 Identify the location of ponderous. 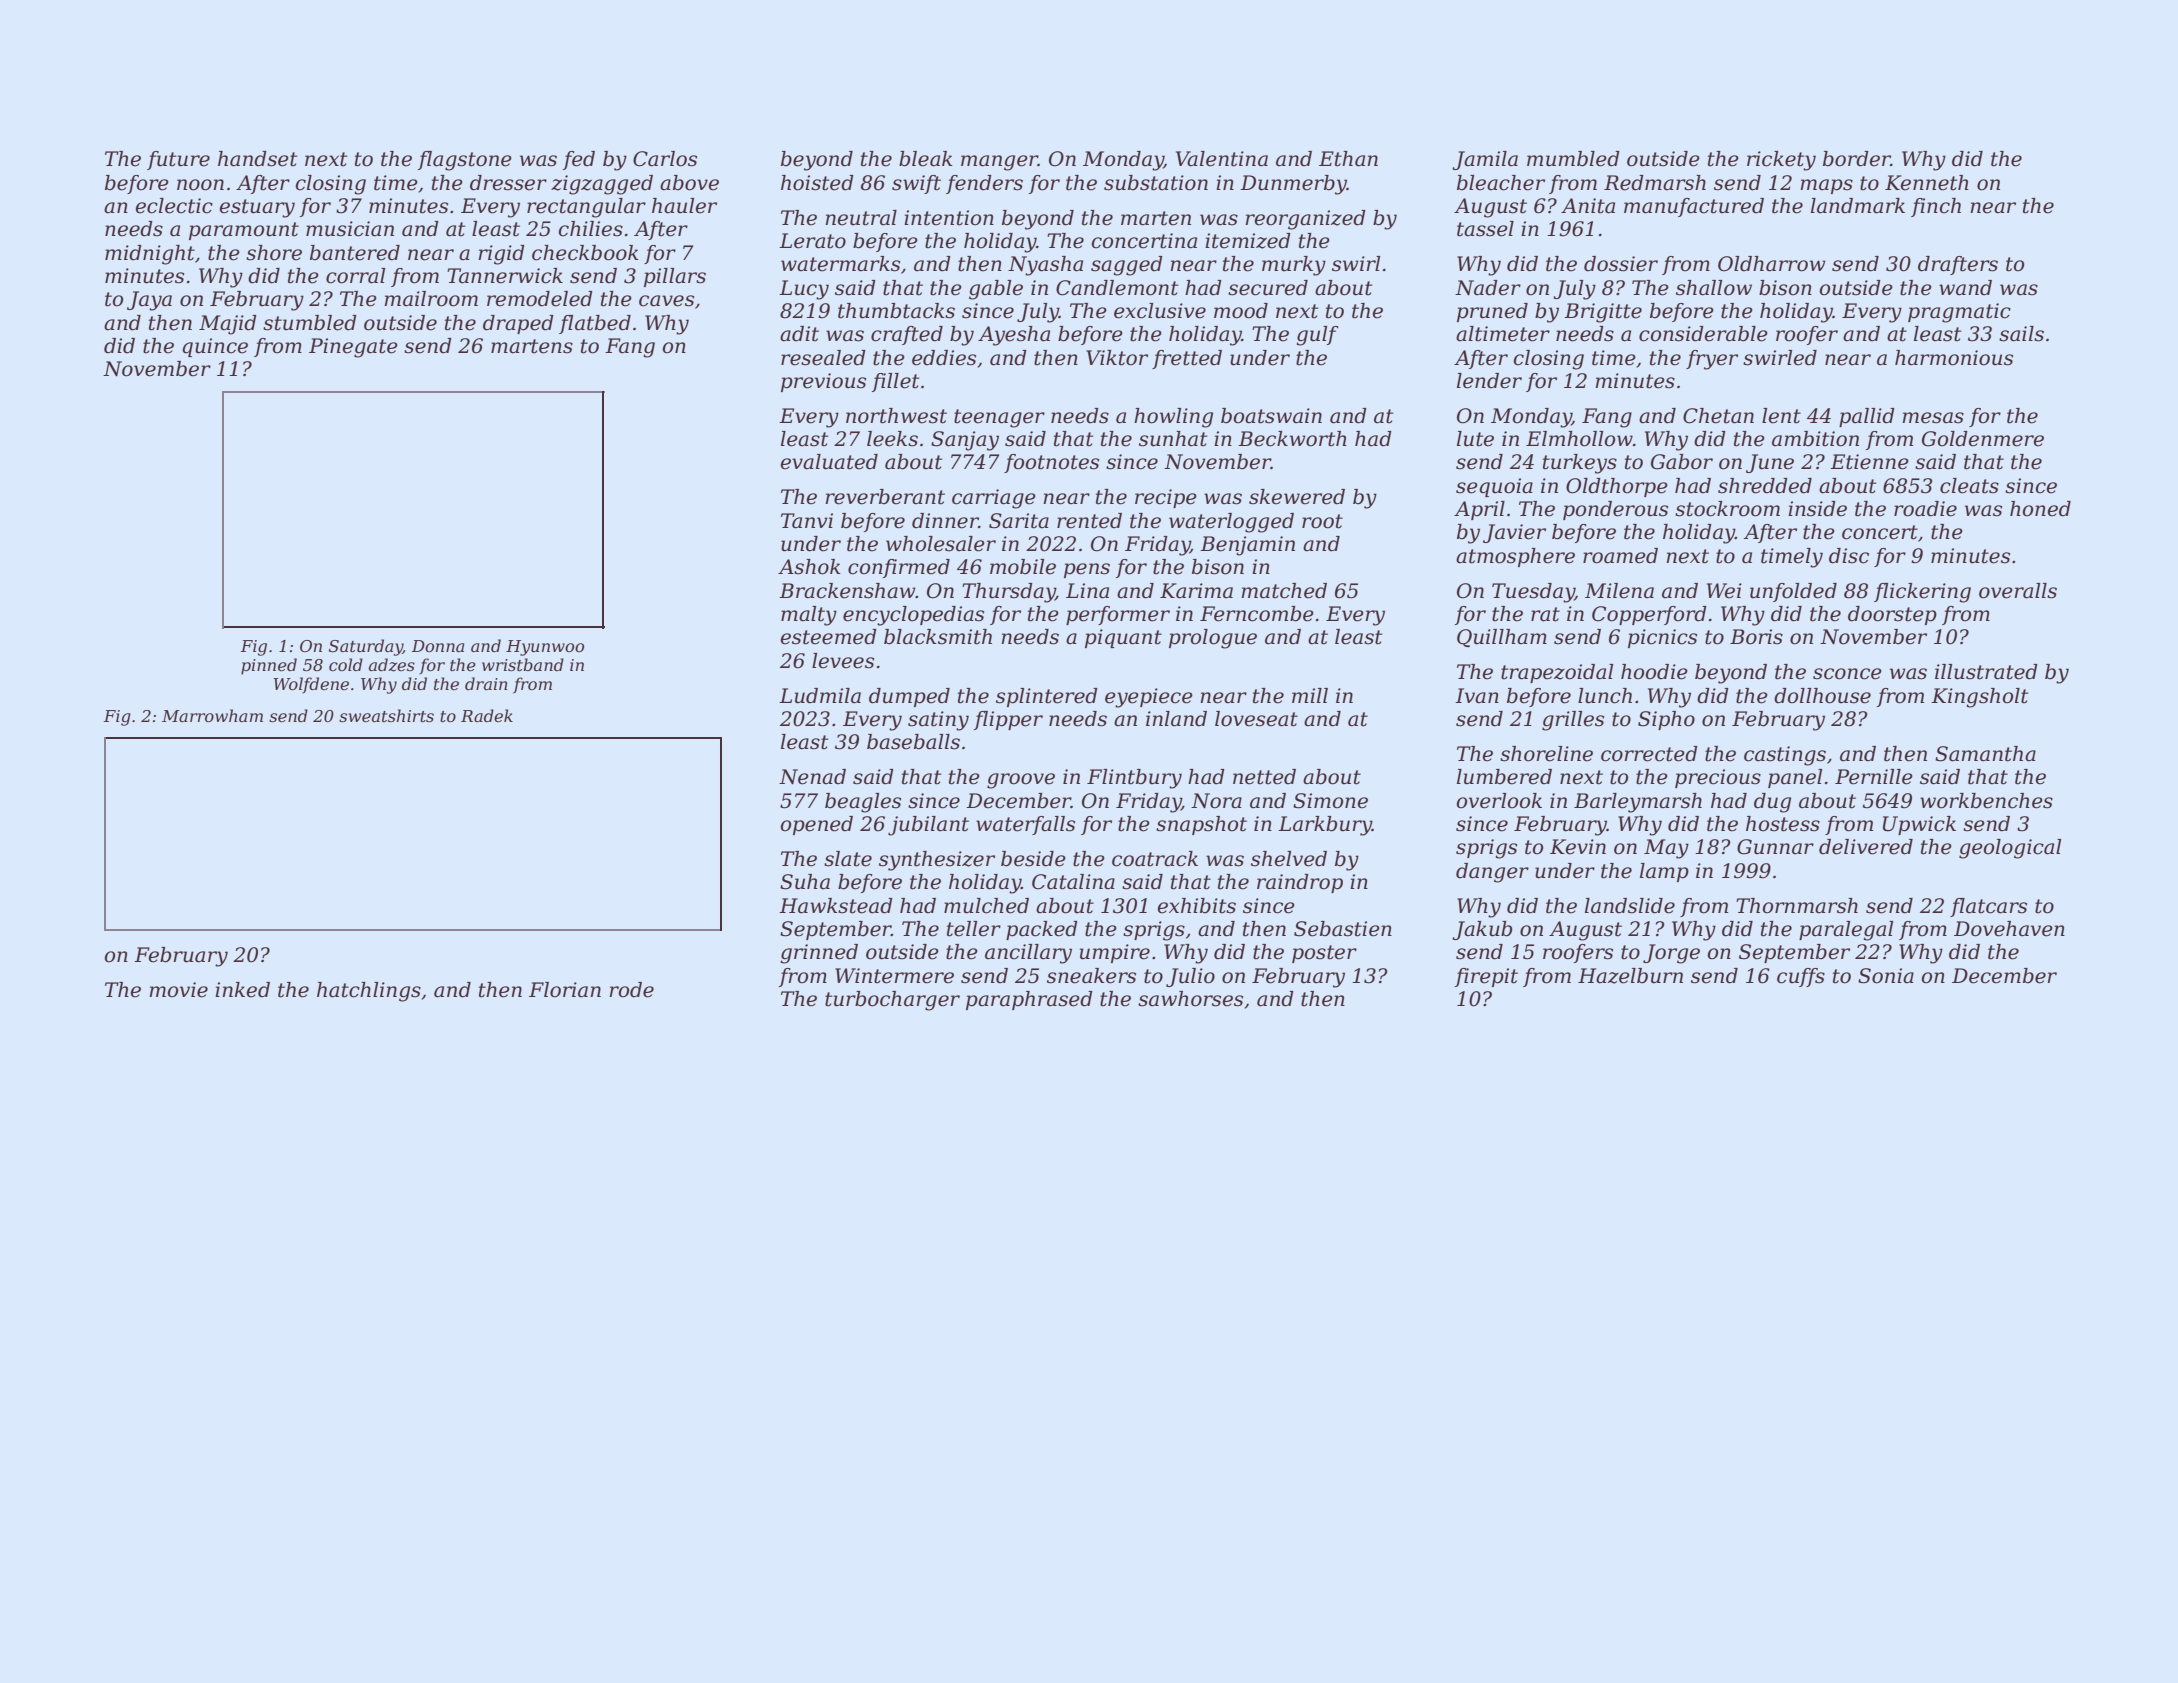
(1615, 510).
